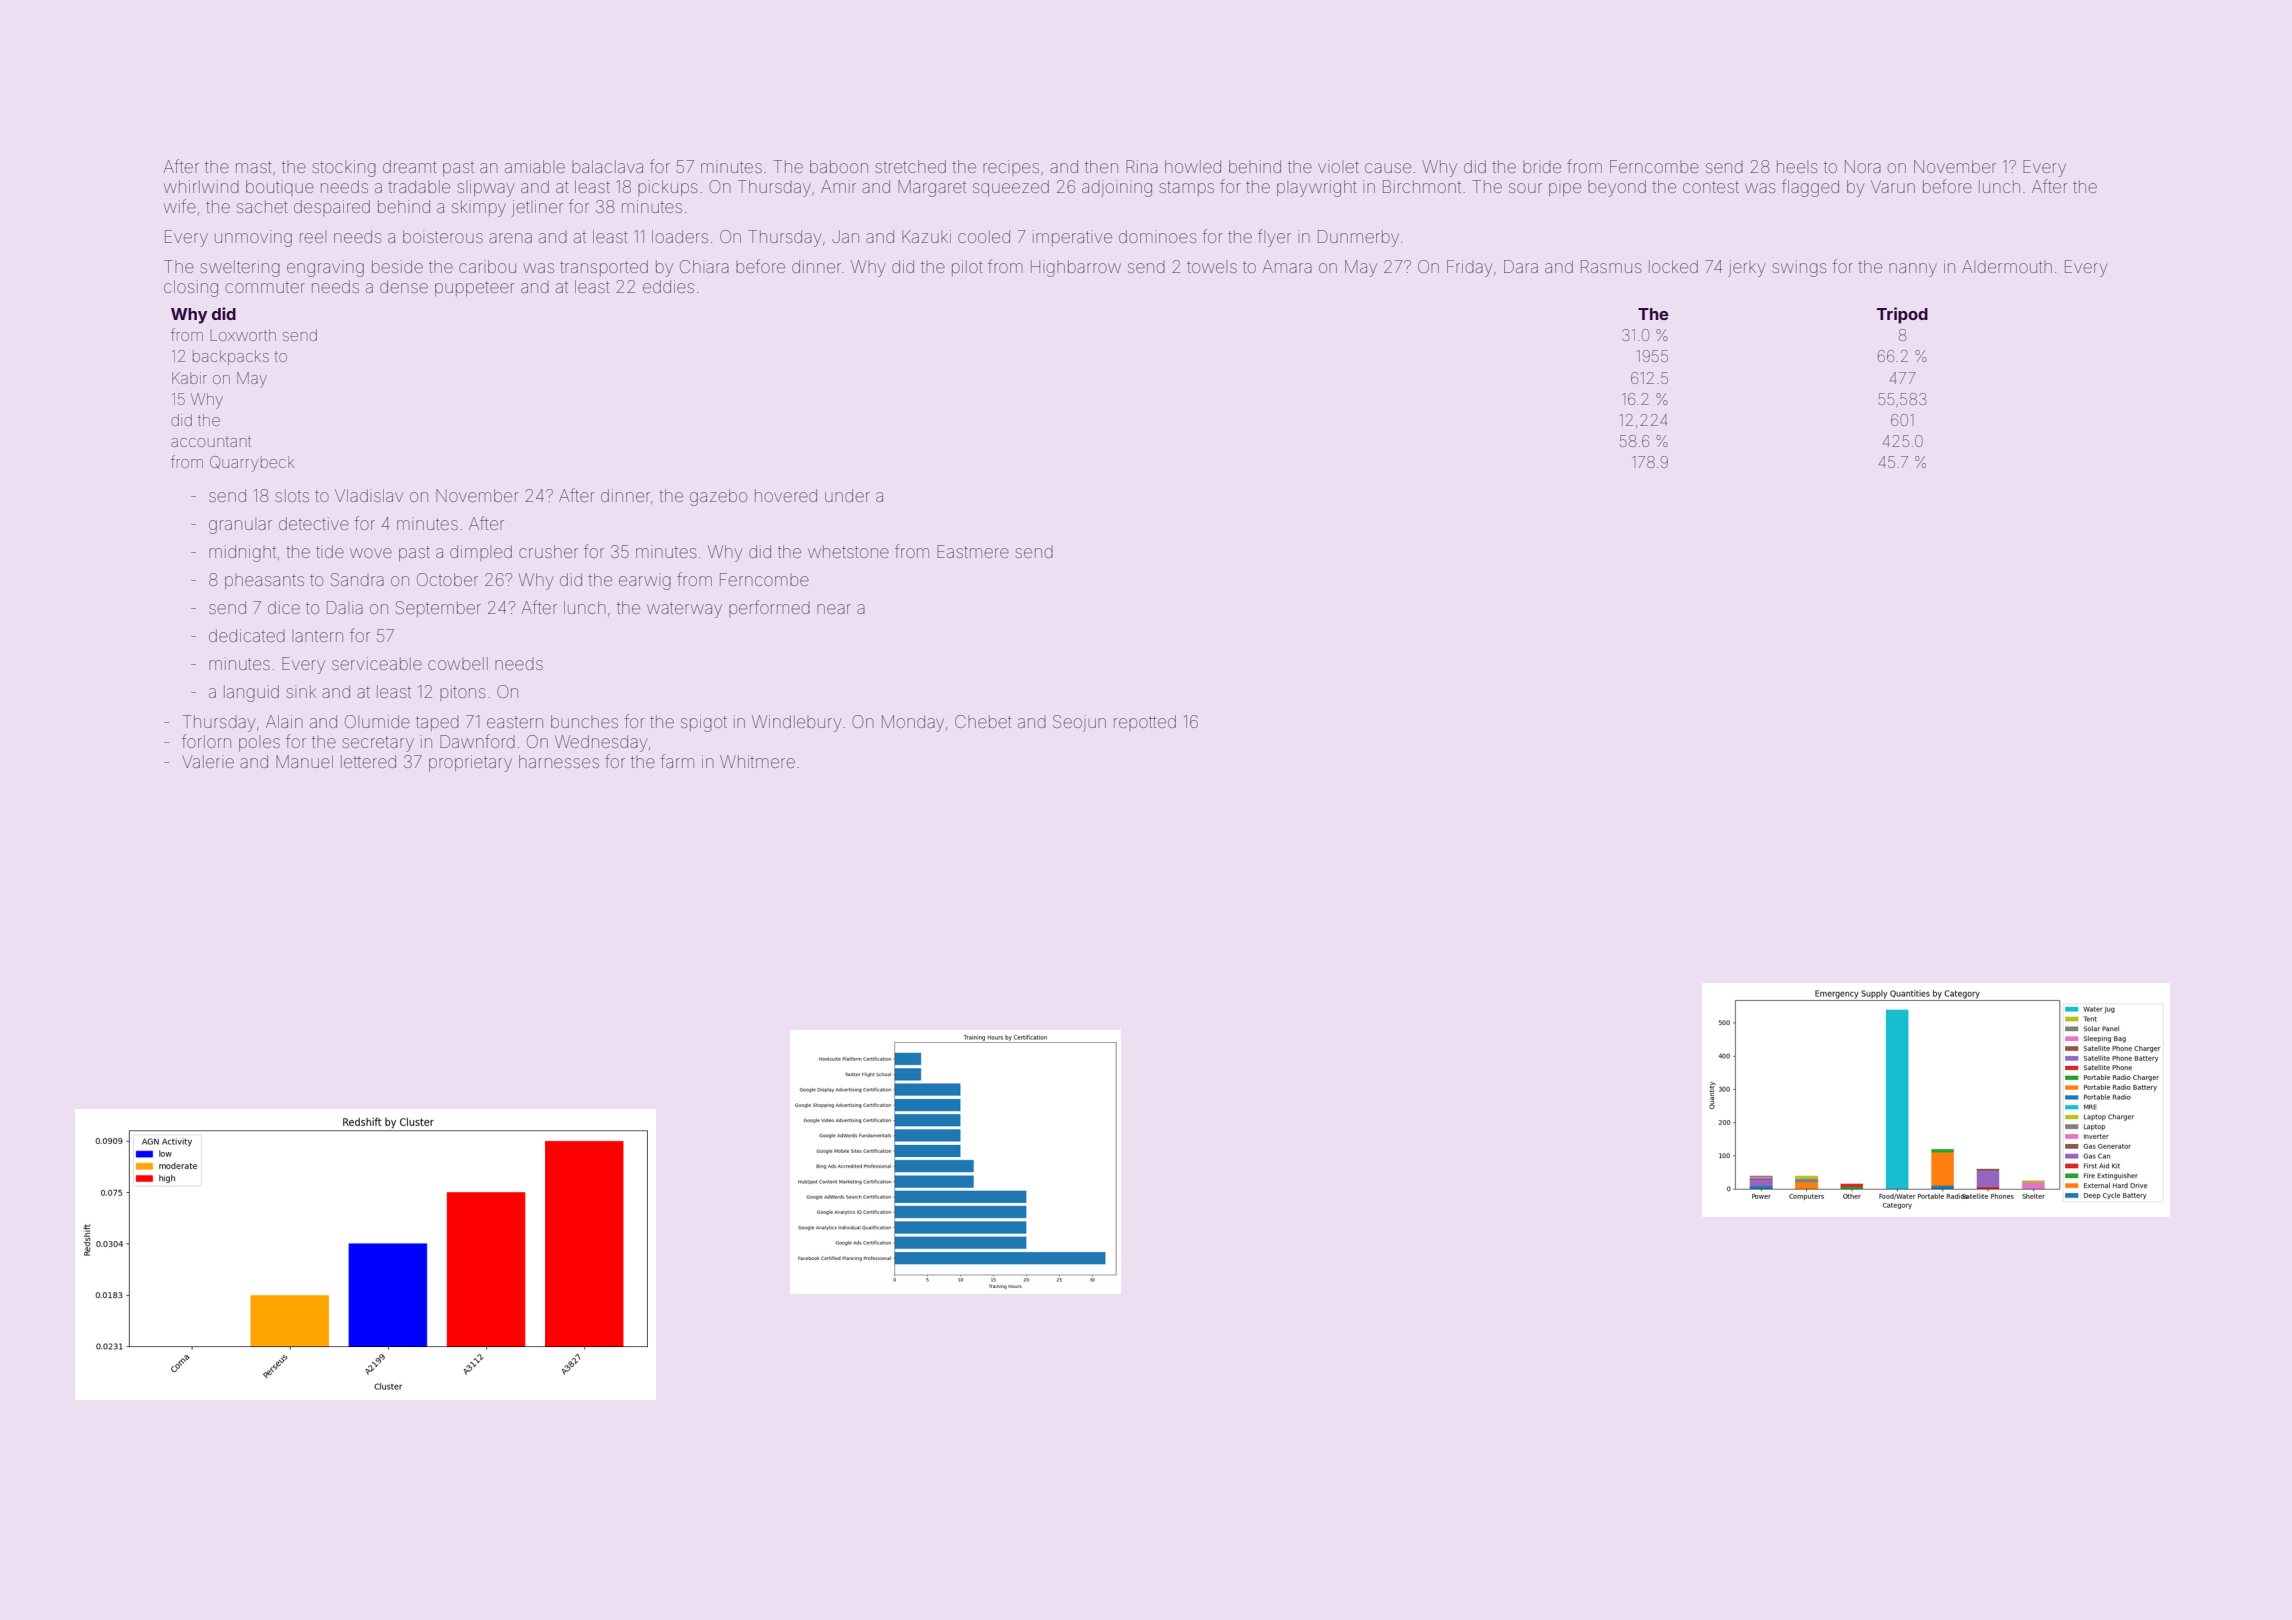 This screenshot has height=1620, width=2292. Describe the element at coordinates (834, 609) in the screenshot. I see `near` at that location.
